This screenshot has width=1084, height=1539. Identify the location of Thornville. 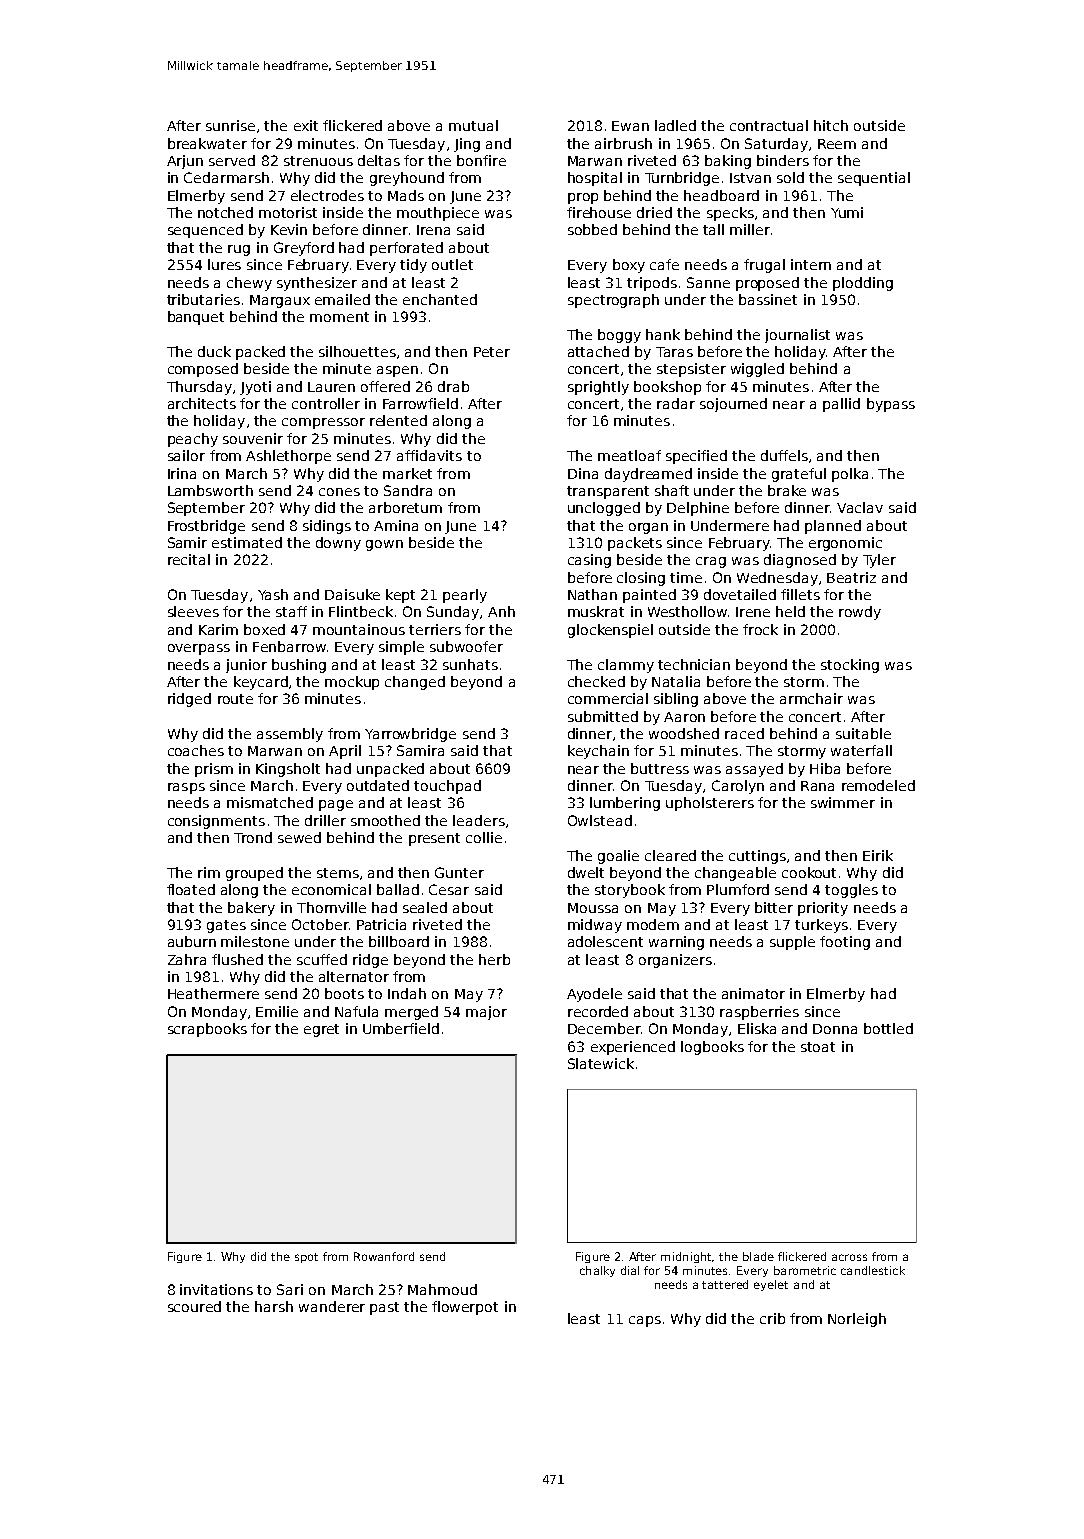
(331, 907).
